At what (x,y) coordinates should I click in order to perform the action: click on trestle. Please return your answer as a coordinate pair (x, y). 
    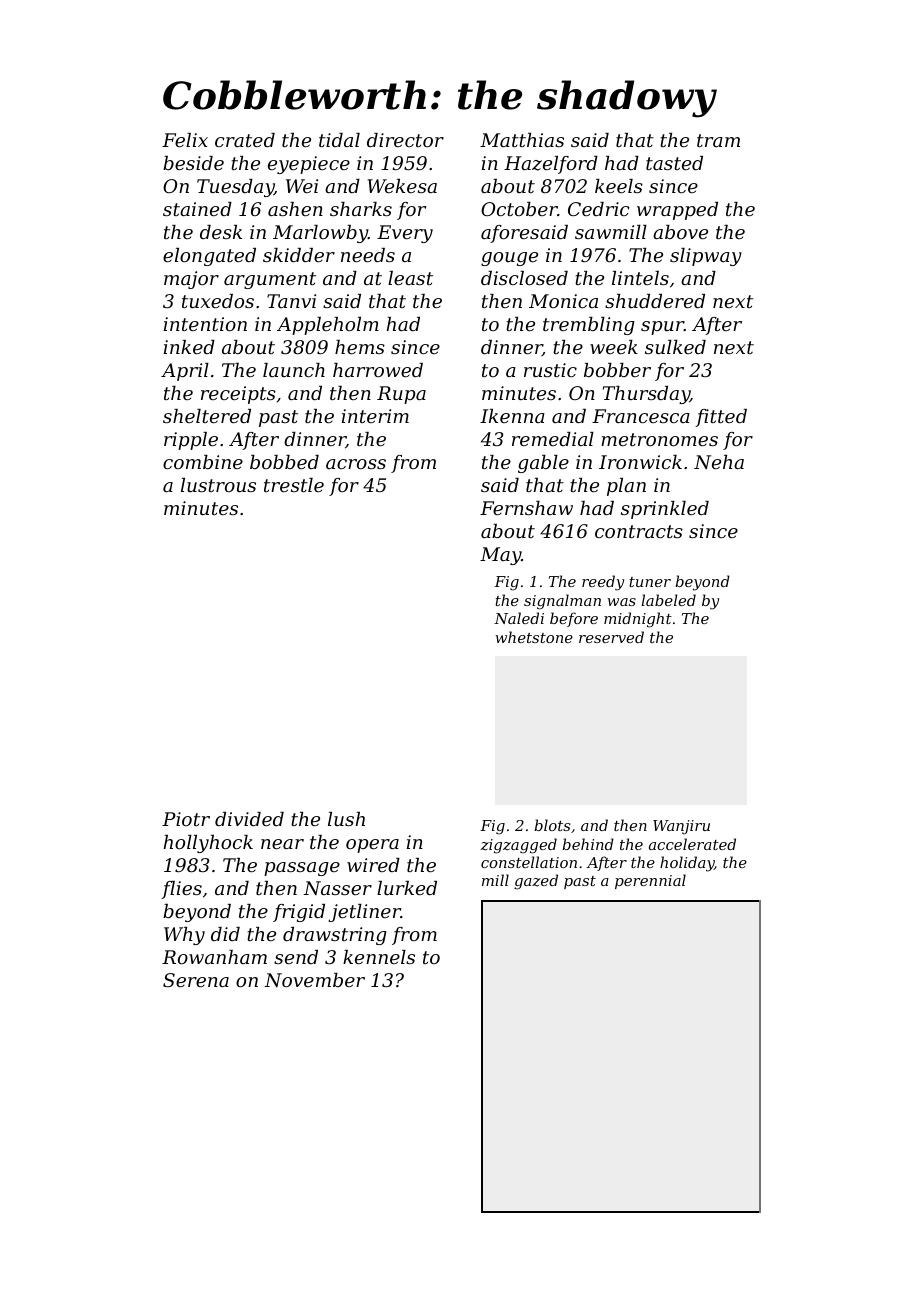
    Looking at the image, I should click on (294, 485).
